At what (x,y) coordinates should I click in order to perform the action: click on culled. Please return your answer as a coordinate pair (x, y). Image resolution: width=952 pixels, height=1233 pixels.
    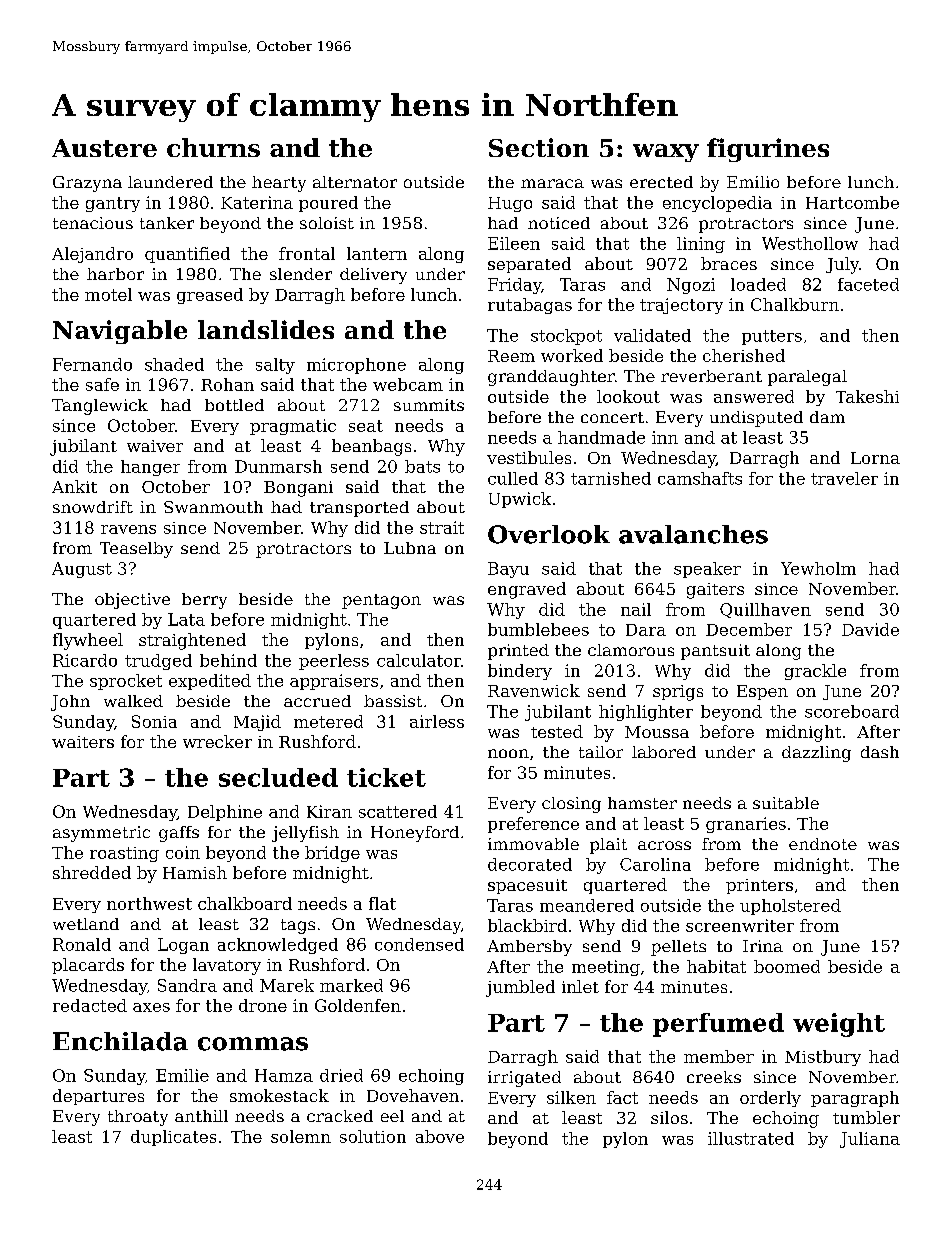
    Looking at the image, I should click on (513, 478).
